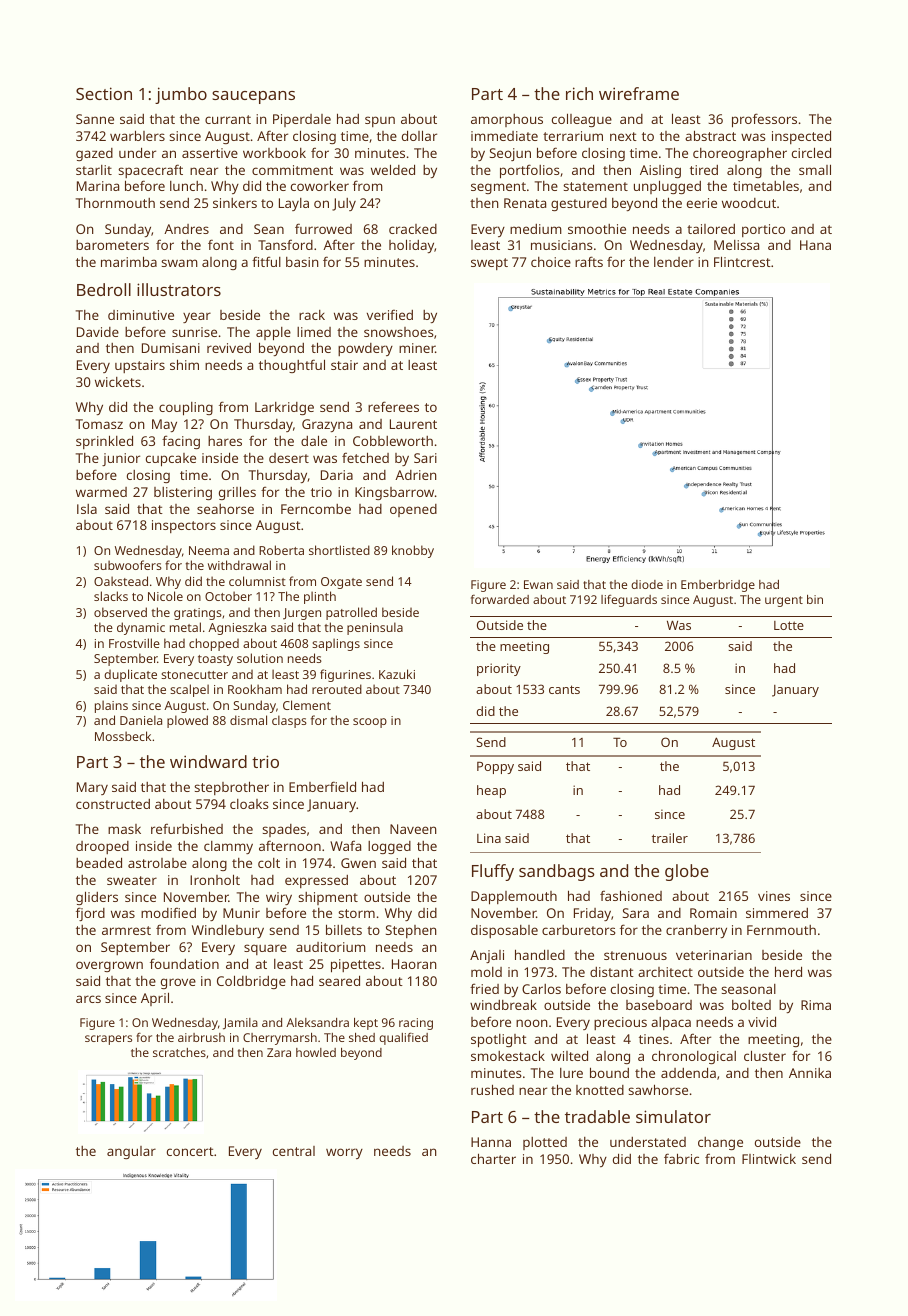  What do you see at coordinates (498, 188) in the screenshot?
I see `segment` at bounding box center [498, 188].
